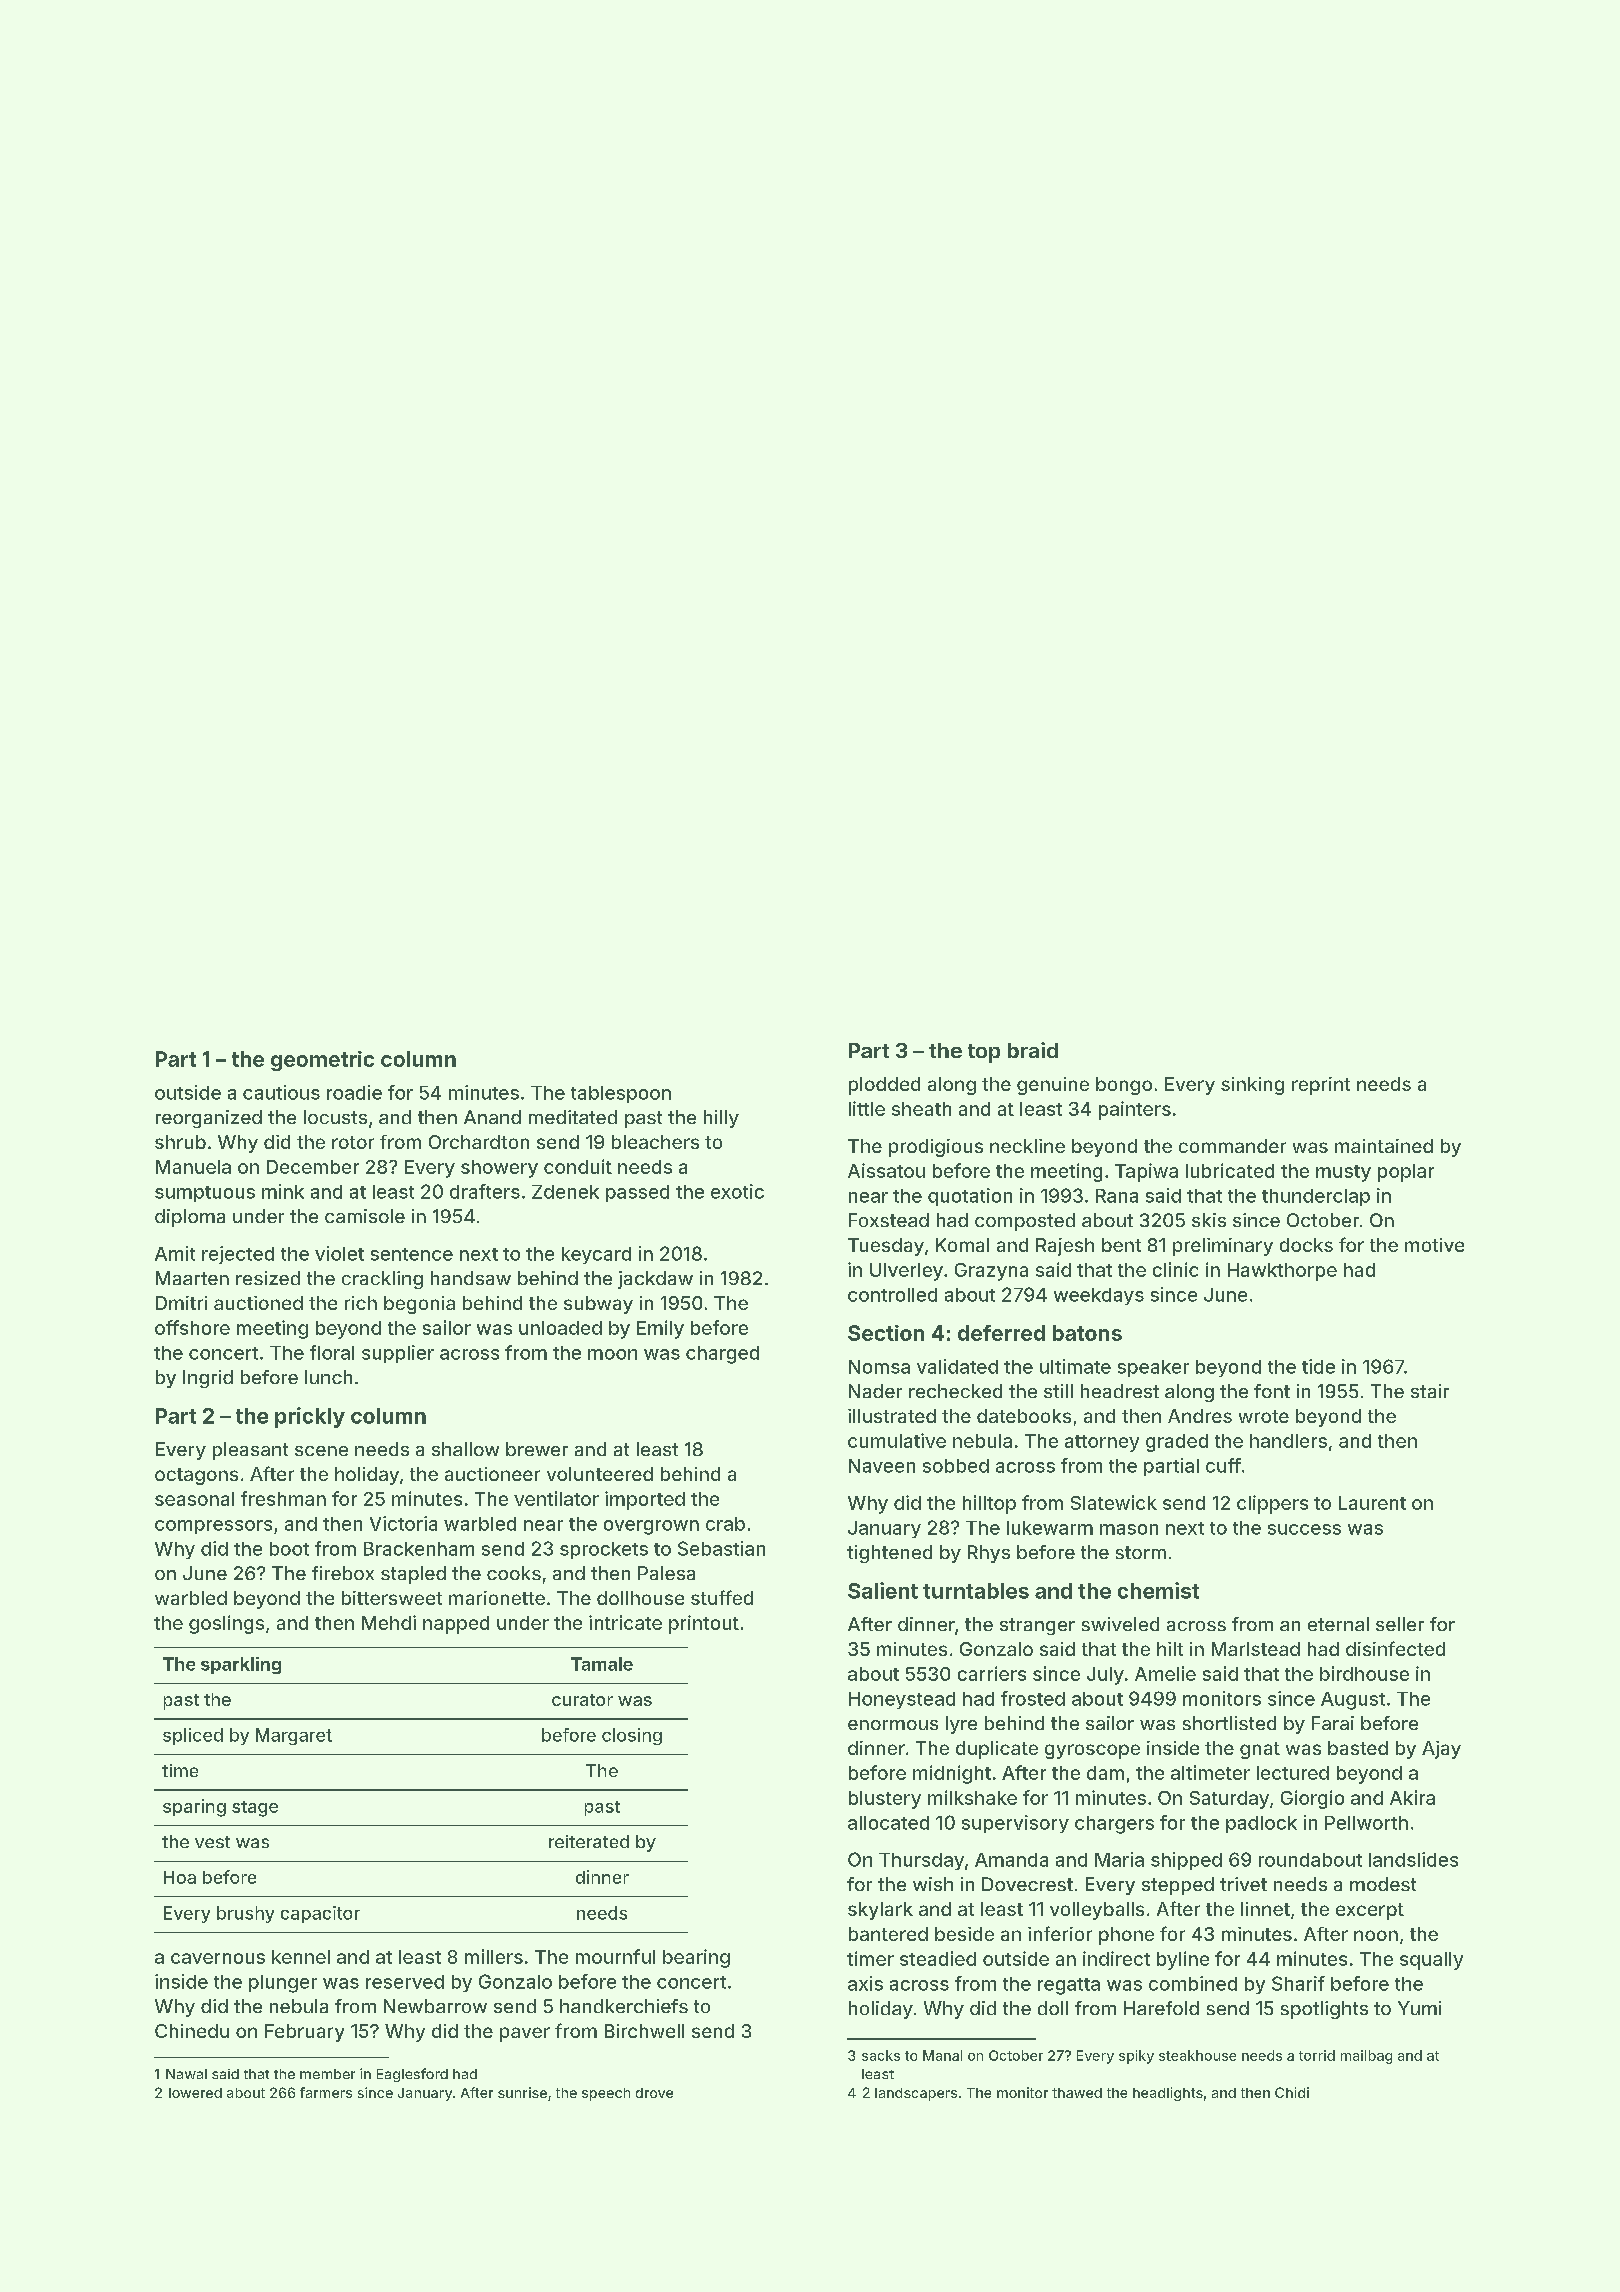 The height and width of the screenshot is (2292, 1620). Describe the element at coordinates (722, 1355) in the screenshot. I see `charged` at that location.
